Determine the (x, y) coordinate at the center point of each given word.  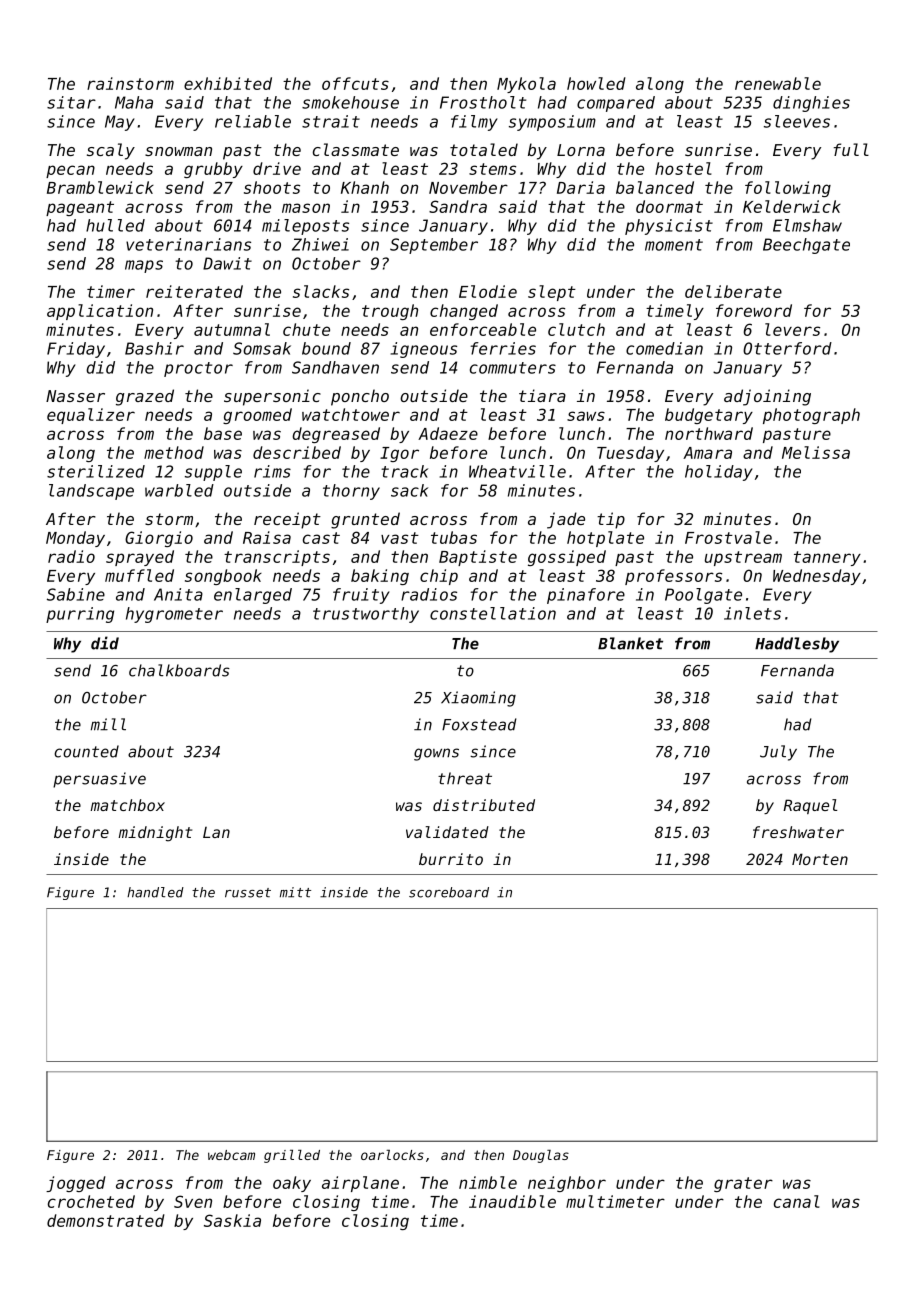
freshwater (798, 832)
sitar (71, 102)
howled (596, 83)
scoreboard (449, 892)
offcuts (355, 83)
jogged (76, 1184)
